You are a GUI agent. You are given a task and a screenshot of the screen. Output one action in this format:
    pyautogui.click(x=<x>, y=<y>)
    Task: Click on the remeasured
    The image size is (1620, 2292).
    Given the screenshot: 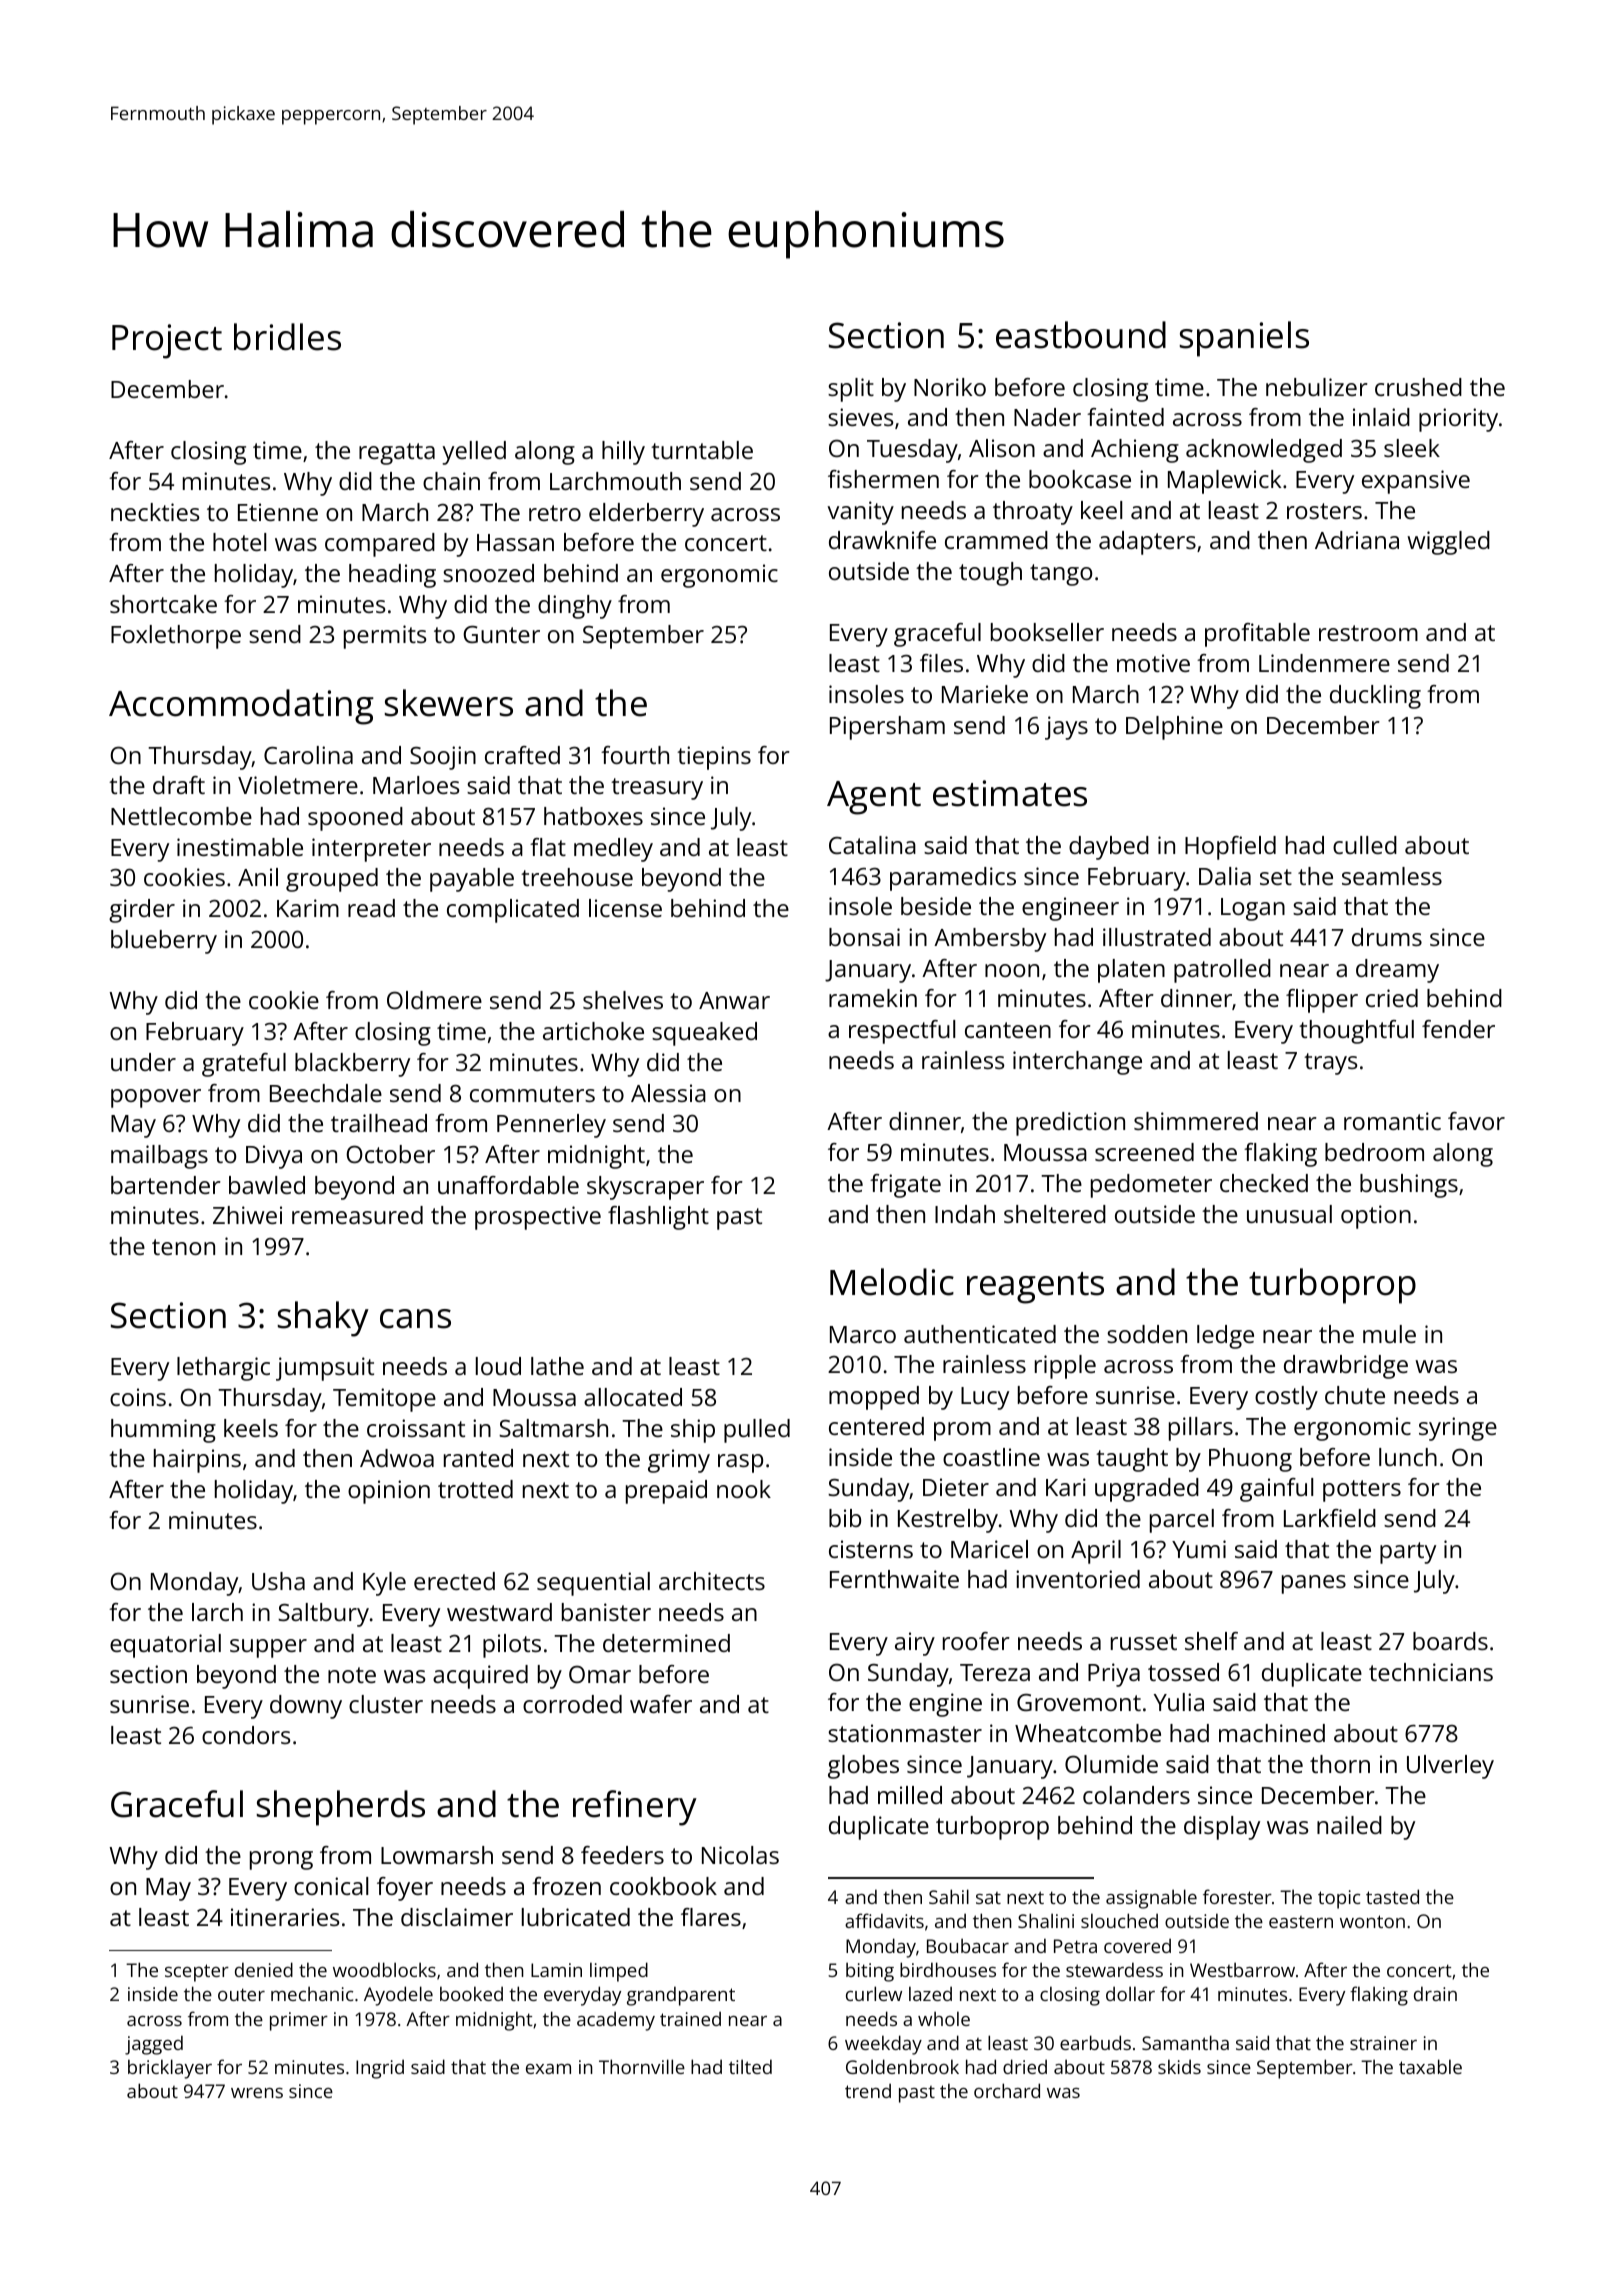 What is the action you would take?
    pyautogui.click(x=357, y=1215)
